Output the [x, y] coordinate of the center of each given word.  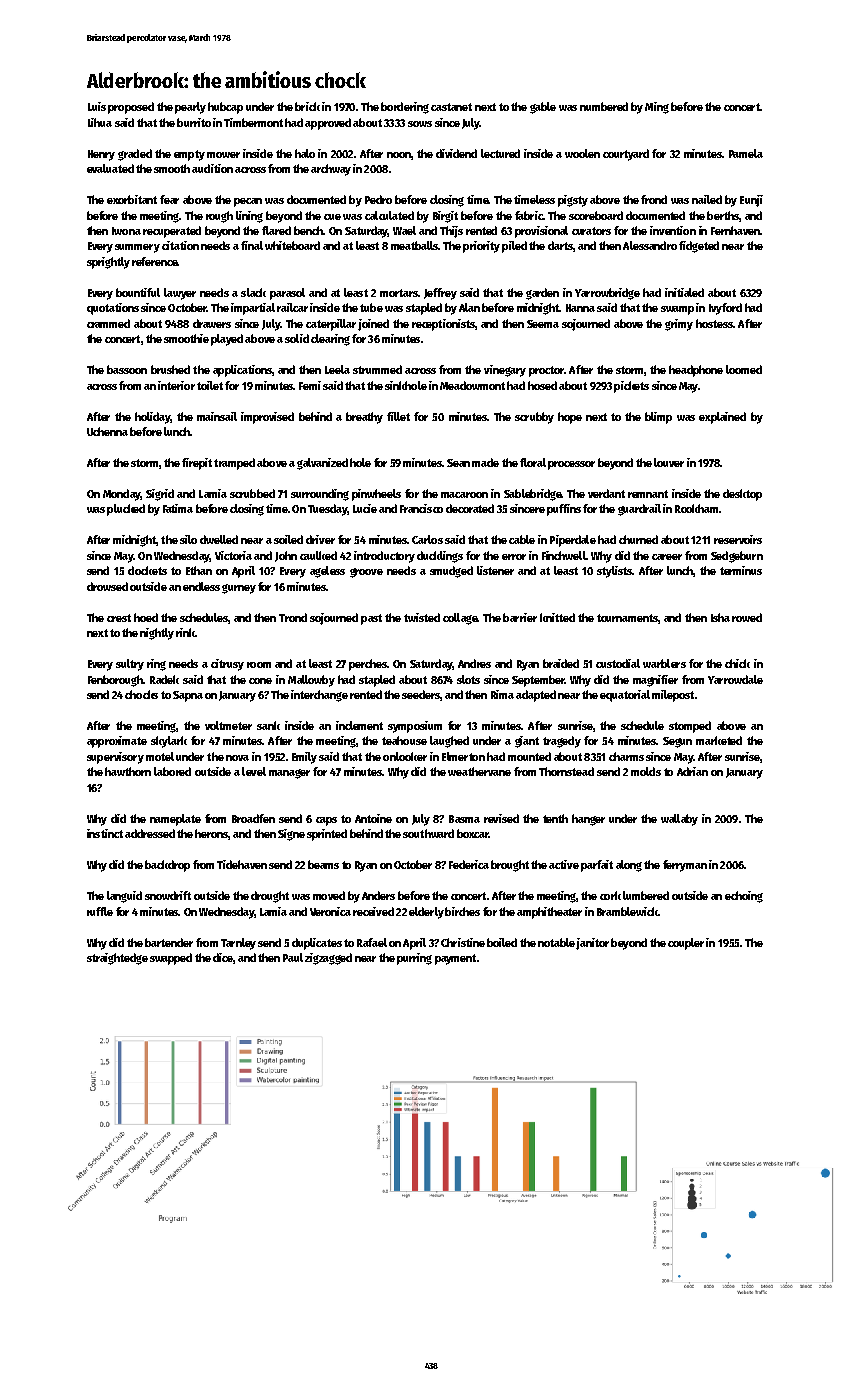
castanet [451, 107]
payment [455, 959]
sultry [130, 665]
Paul [293, 957]
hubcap [225, 108]
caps [326, 821]
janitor [592, 944]
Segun [677, 742]
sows [420, 124]
